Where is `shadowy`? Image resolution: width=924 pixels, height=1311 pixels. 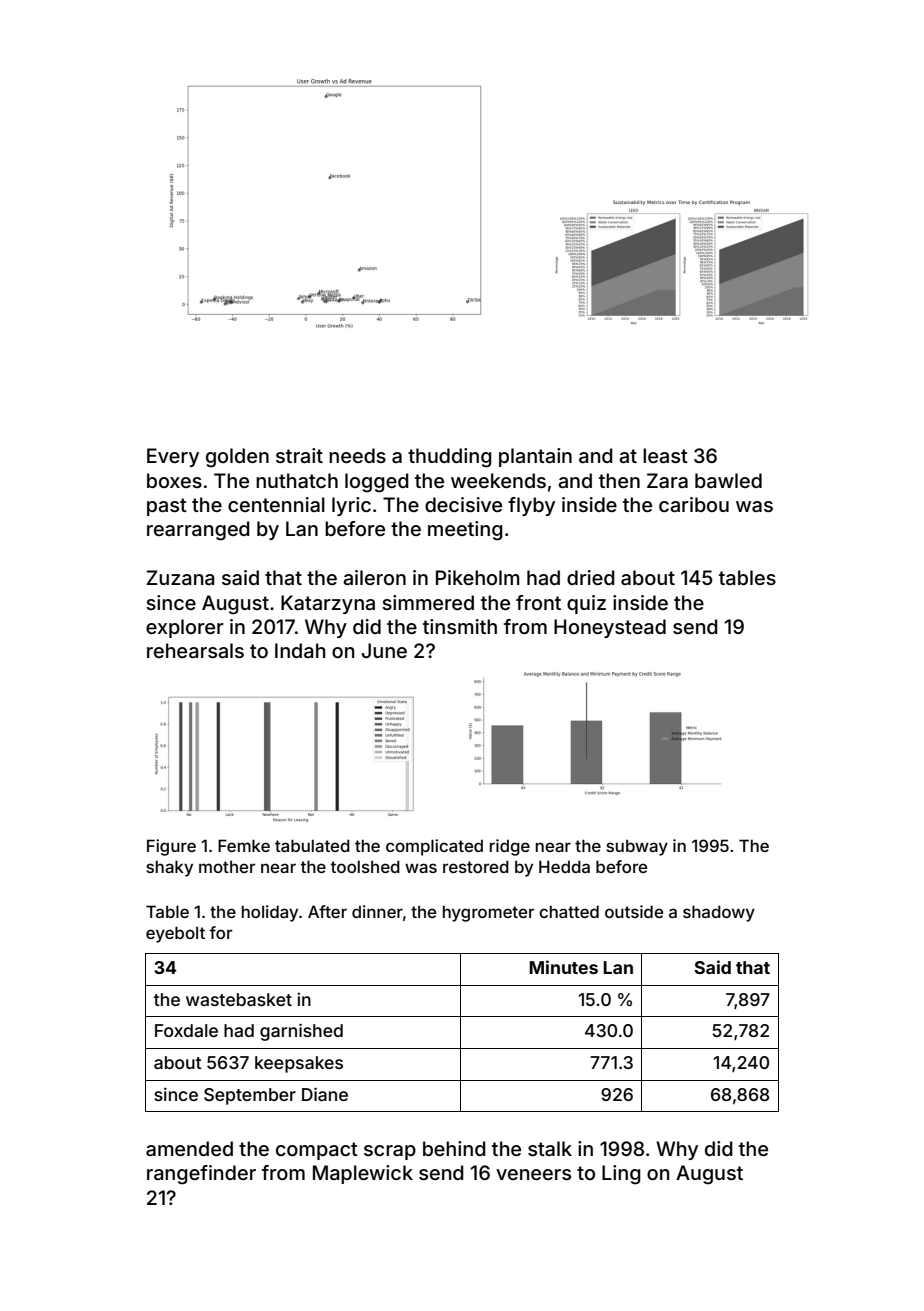 shadowy is located at coordinates (719, 913).
